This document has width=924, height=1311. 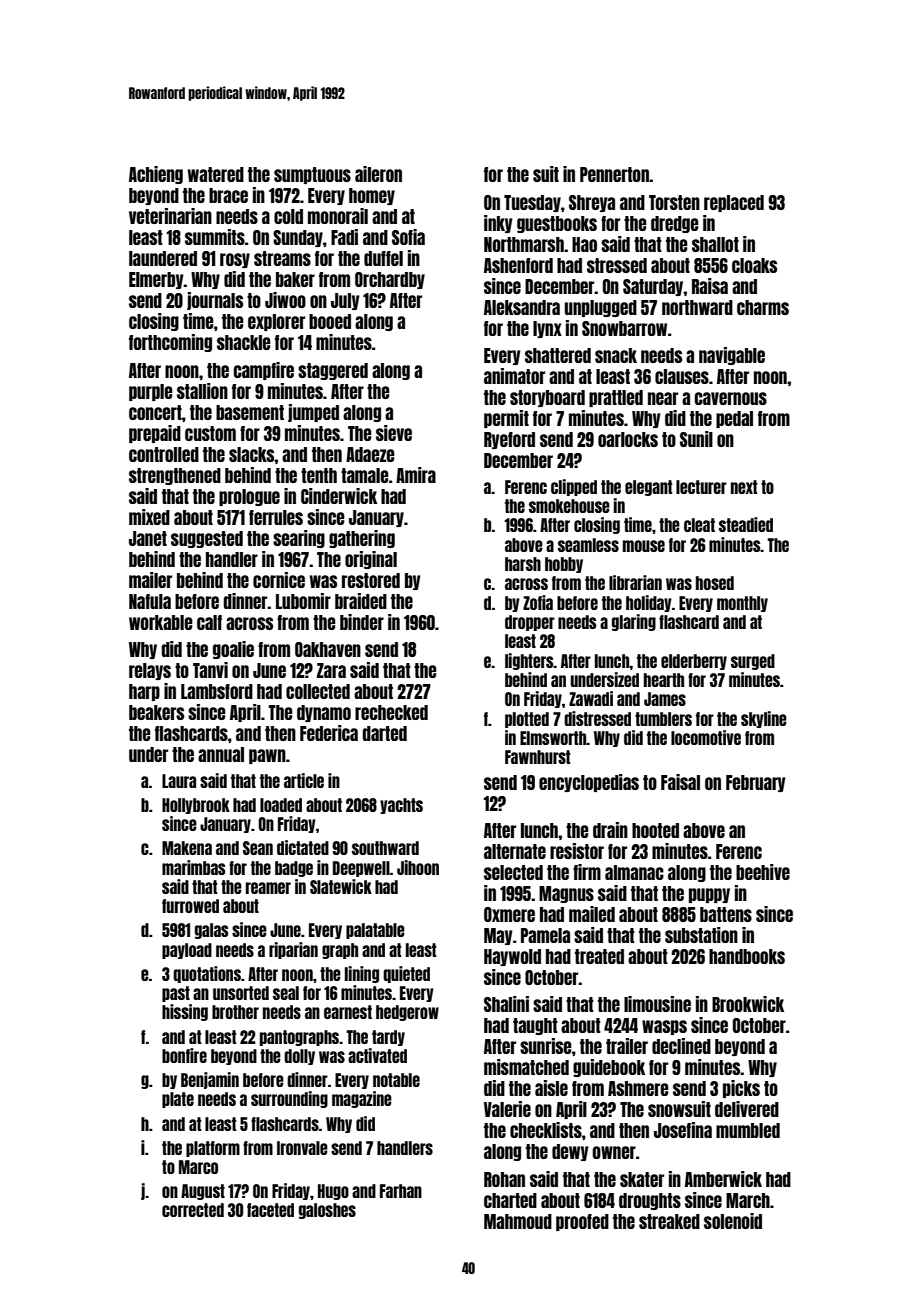 I want to click on annual, so click(x=221, y=754).
